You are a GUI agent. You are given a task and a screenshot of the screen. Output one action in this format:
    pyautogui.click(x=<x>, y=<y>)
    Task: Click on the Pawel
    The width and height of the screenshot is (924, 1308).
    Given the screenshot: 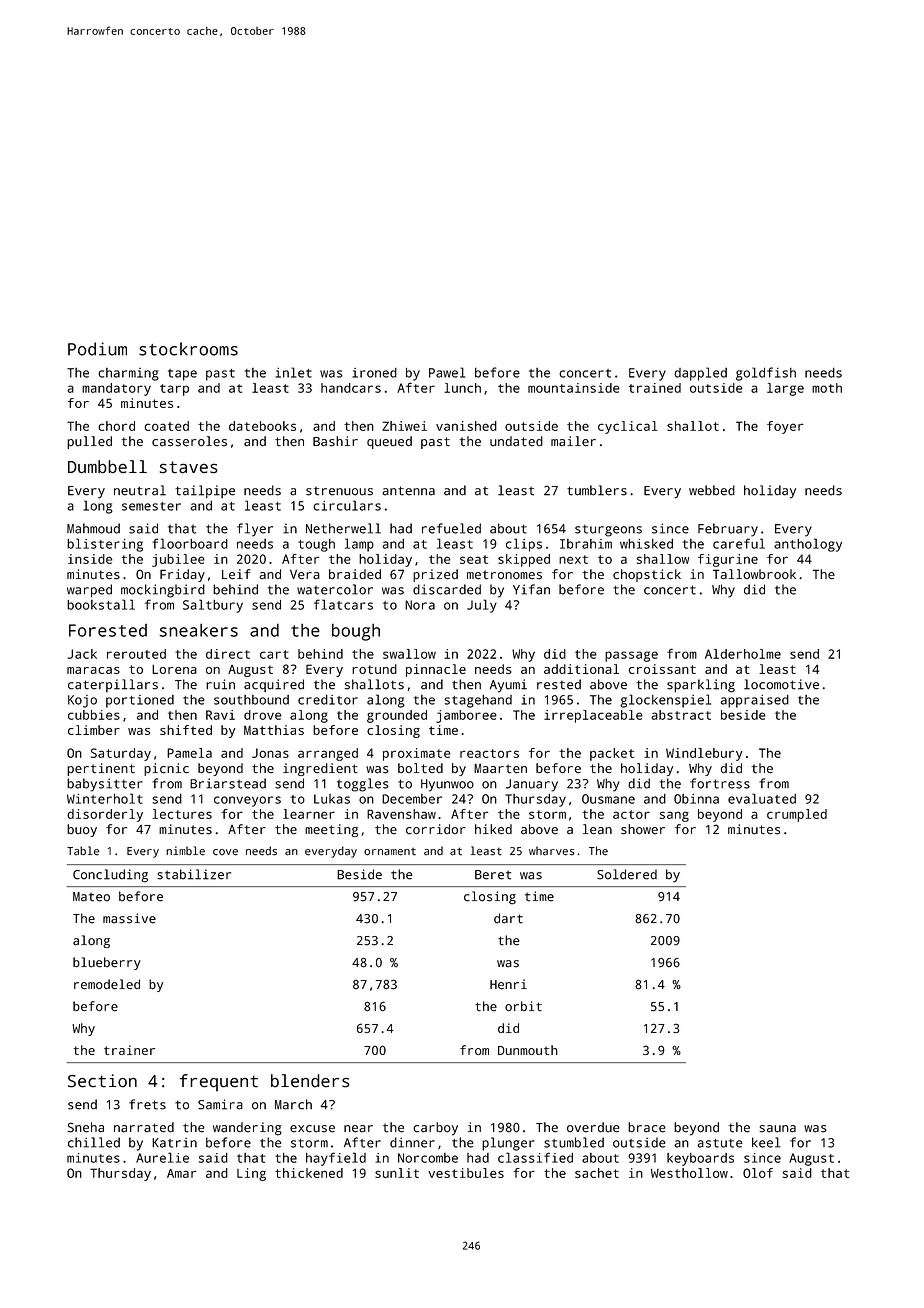 What is the action you would take?
    pyautogui.click(x=447, y=372)
